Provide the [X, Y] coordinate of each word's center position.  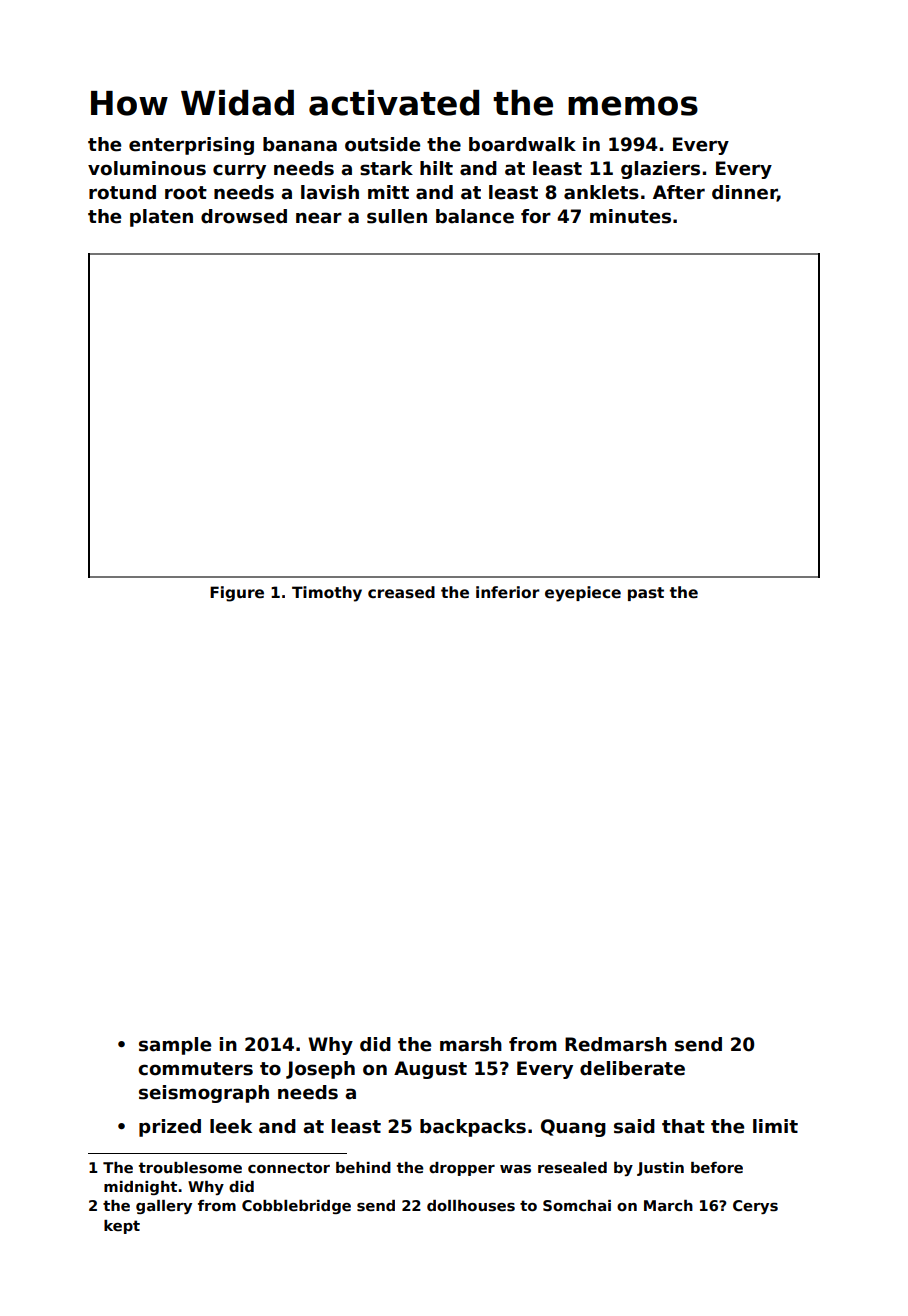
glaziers [660, 170]
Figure [237, 594]
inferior [508, 592]
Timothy [327, 594]
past [646, 594]
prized [170, 1128]
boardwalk [522, 144]
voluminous [147, 168]
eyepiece [583, 594]
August [430, 1070]
